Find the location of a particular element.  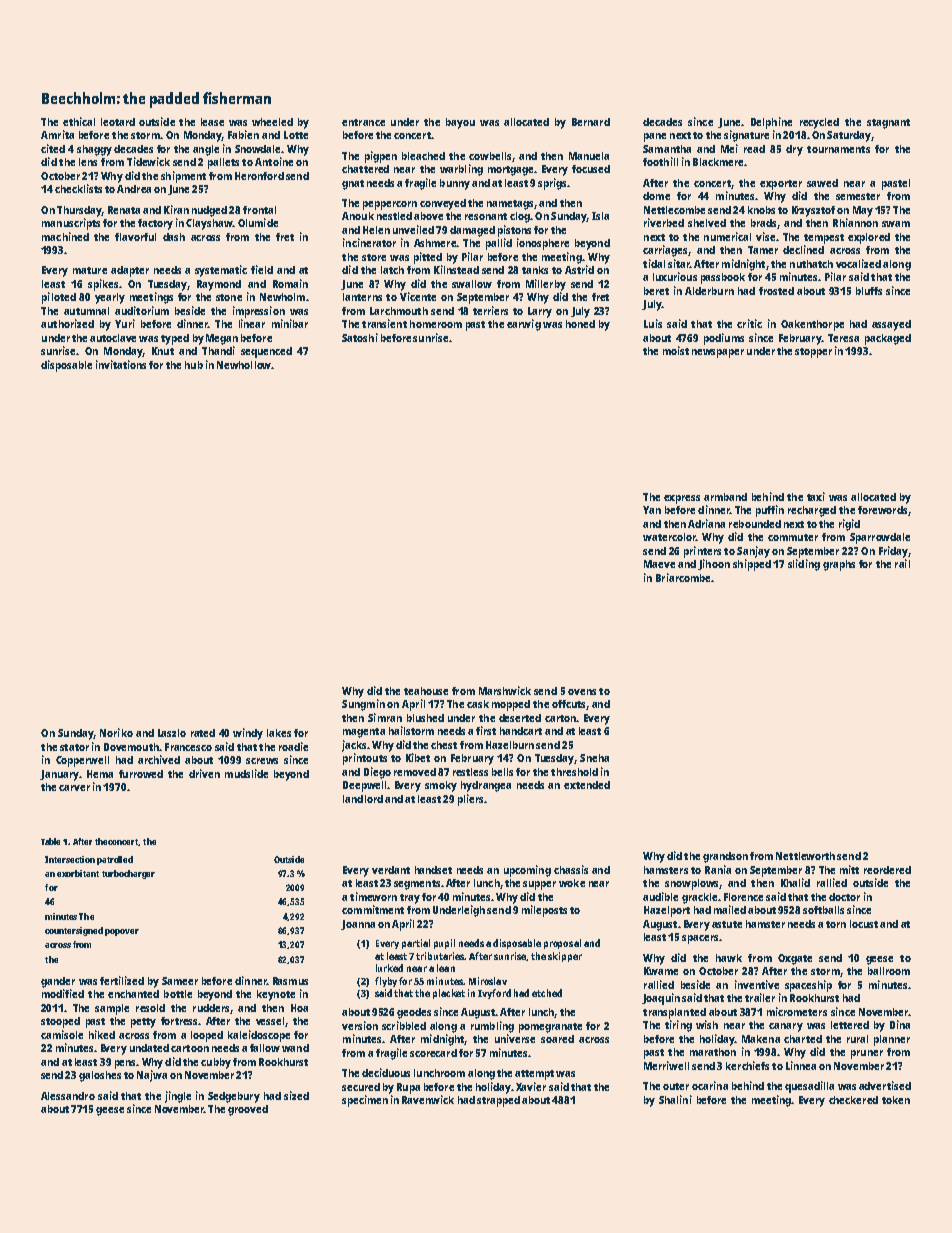

Marshwick is located at coordinates (505, 690).
